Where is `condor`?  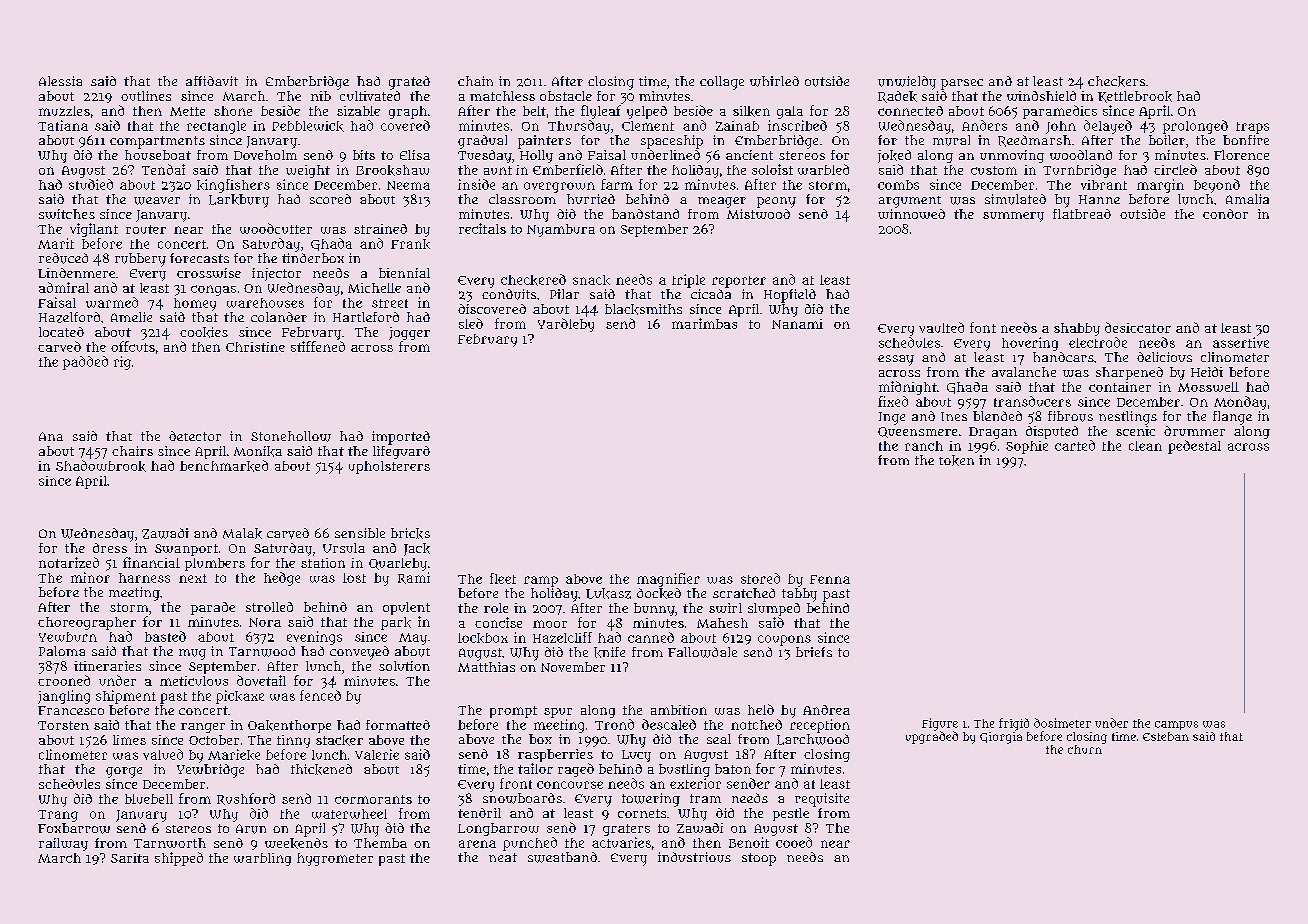
condor is located at coordinates (1225, 214).
